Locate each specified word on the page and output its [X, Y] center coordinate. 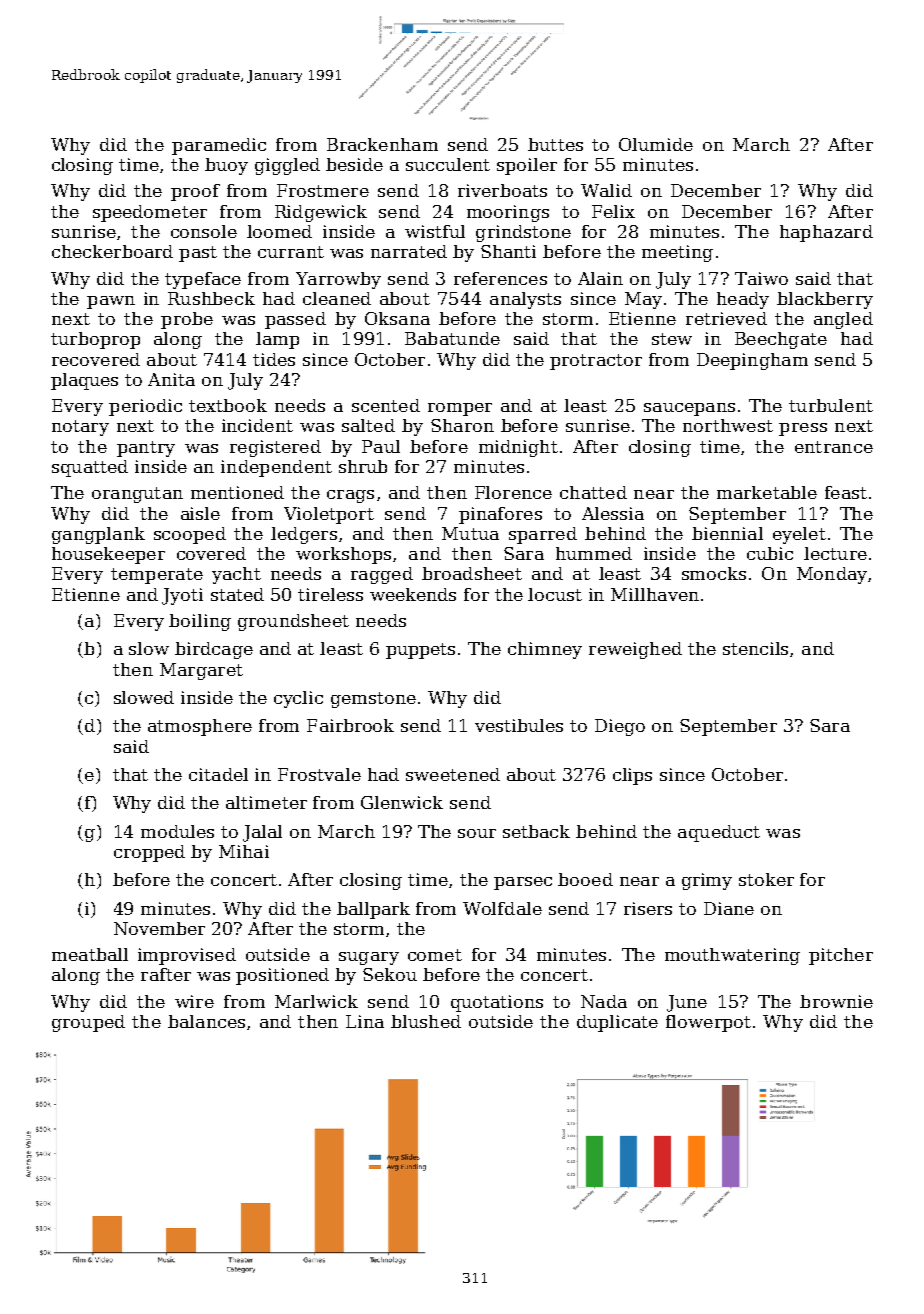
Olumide [656, 144]
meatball [90, 954]
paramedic [219, 146]
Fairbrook [350, 725]
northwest [728, 425]
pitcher [841, 956]
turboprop [95, 340]
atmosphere [200, 727]
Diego [620, 727]
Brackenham [382, 144]
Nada [604, 1001]
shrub [363, 466]
